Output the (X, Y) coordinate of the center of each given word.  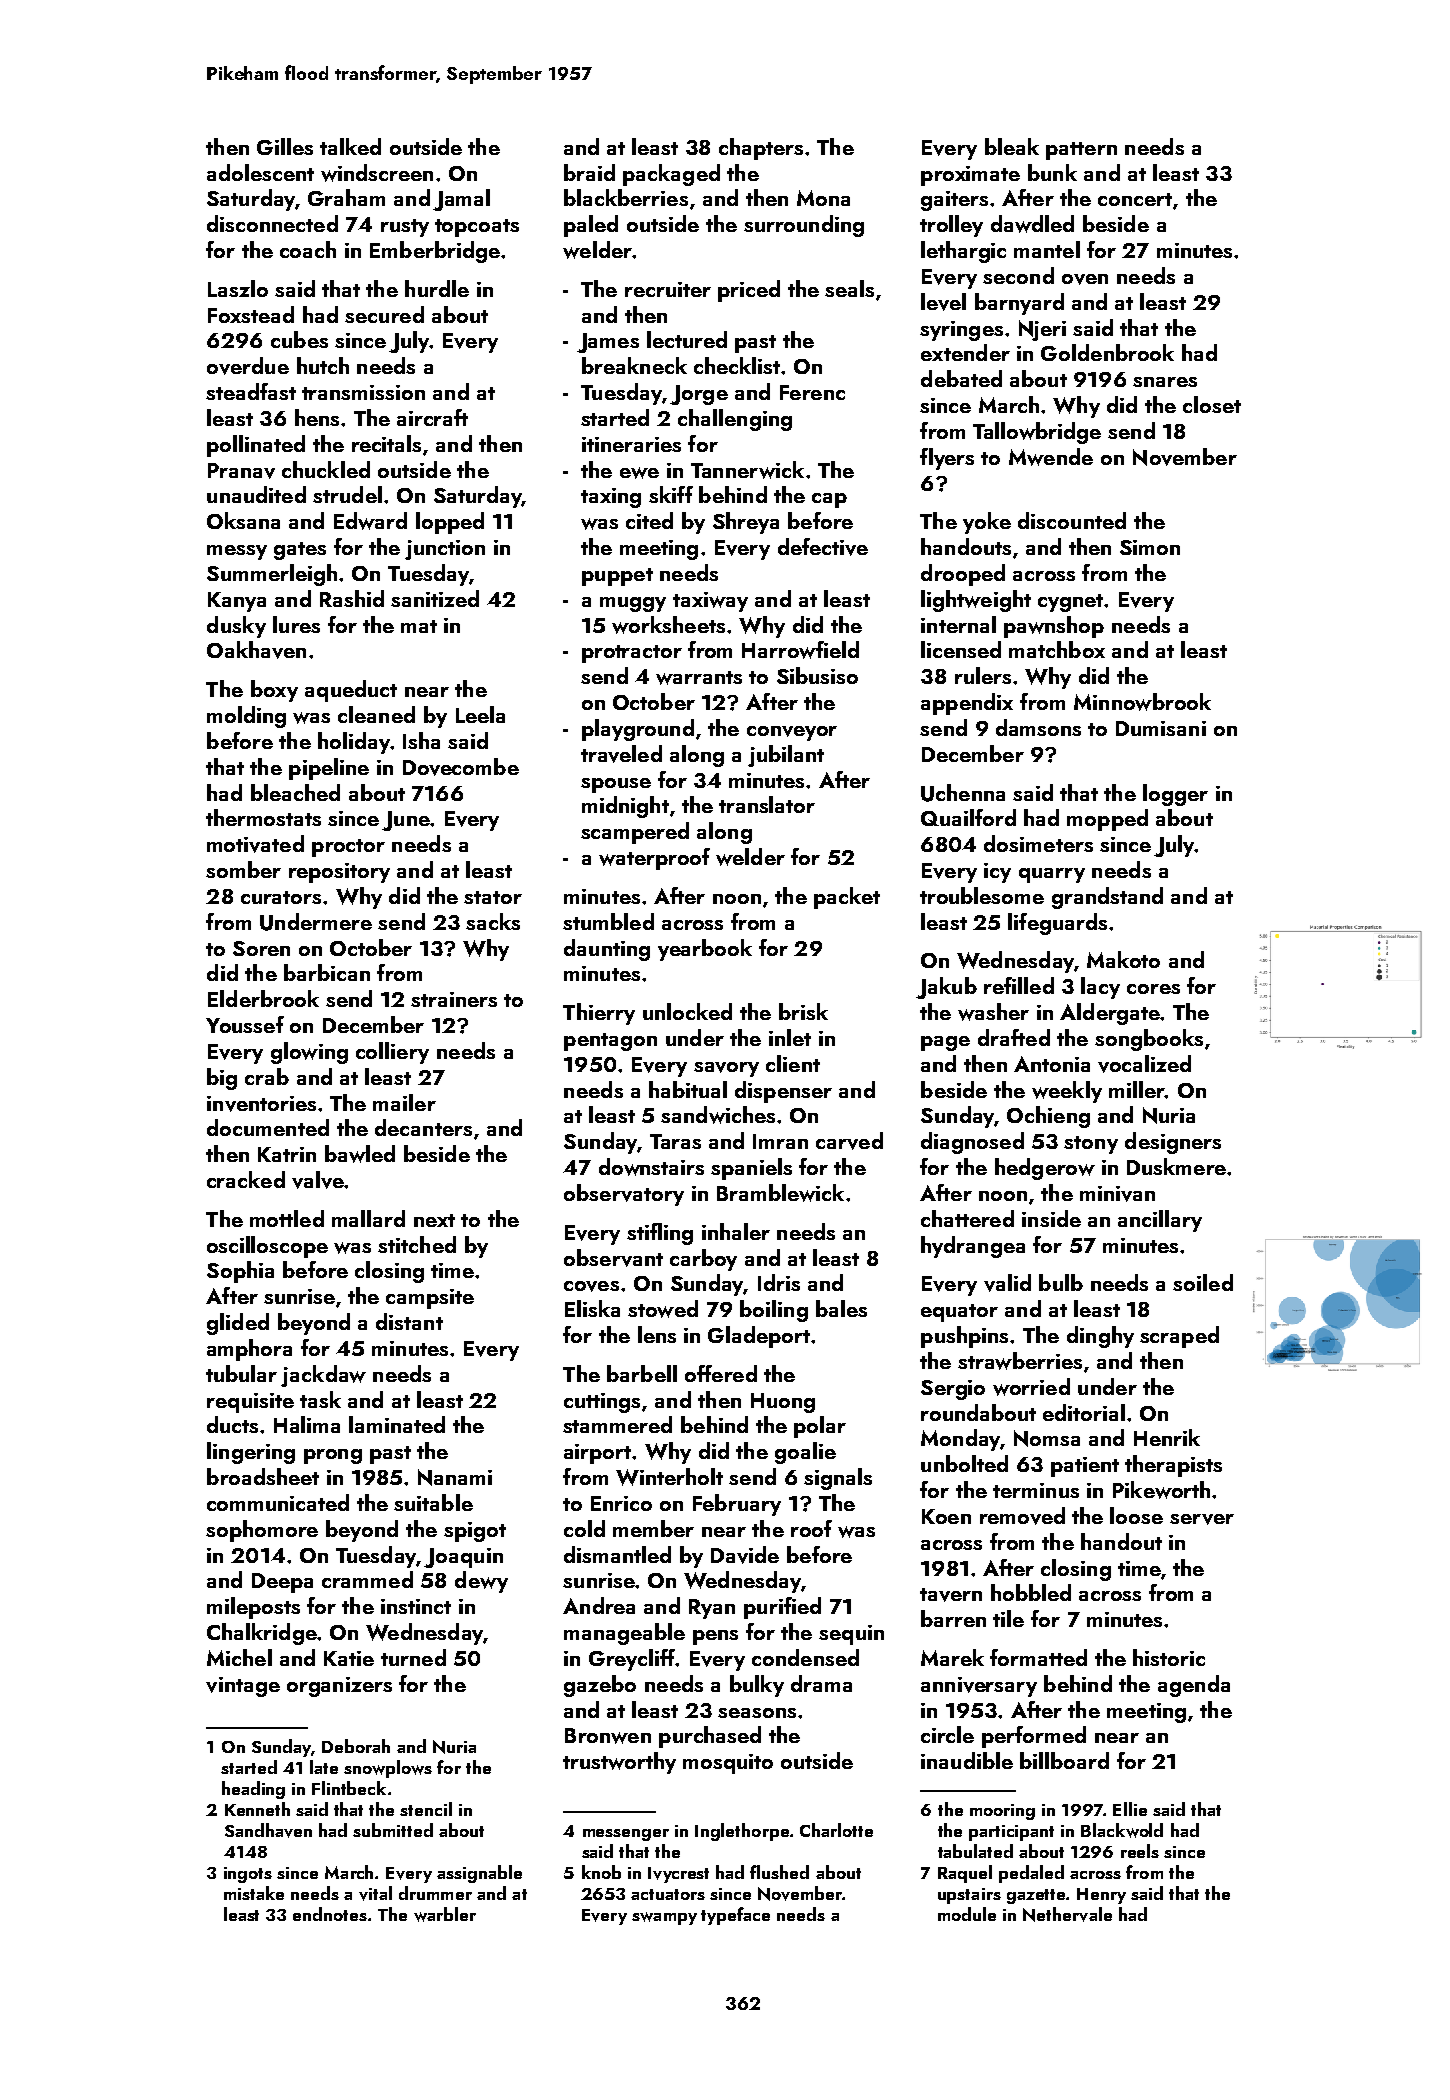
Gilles (285, 146)
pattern (1081, 151)
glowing (309, 1053)
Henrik (1167, 1437)
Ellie (1130, 1809)
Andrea (599, 1605)
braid (589, 172)
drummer (435, 1893)
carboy (703, 1260)
